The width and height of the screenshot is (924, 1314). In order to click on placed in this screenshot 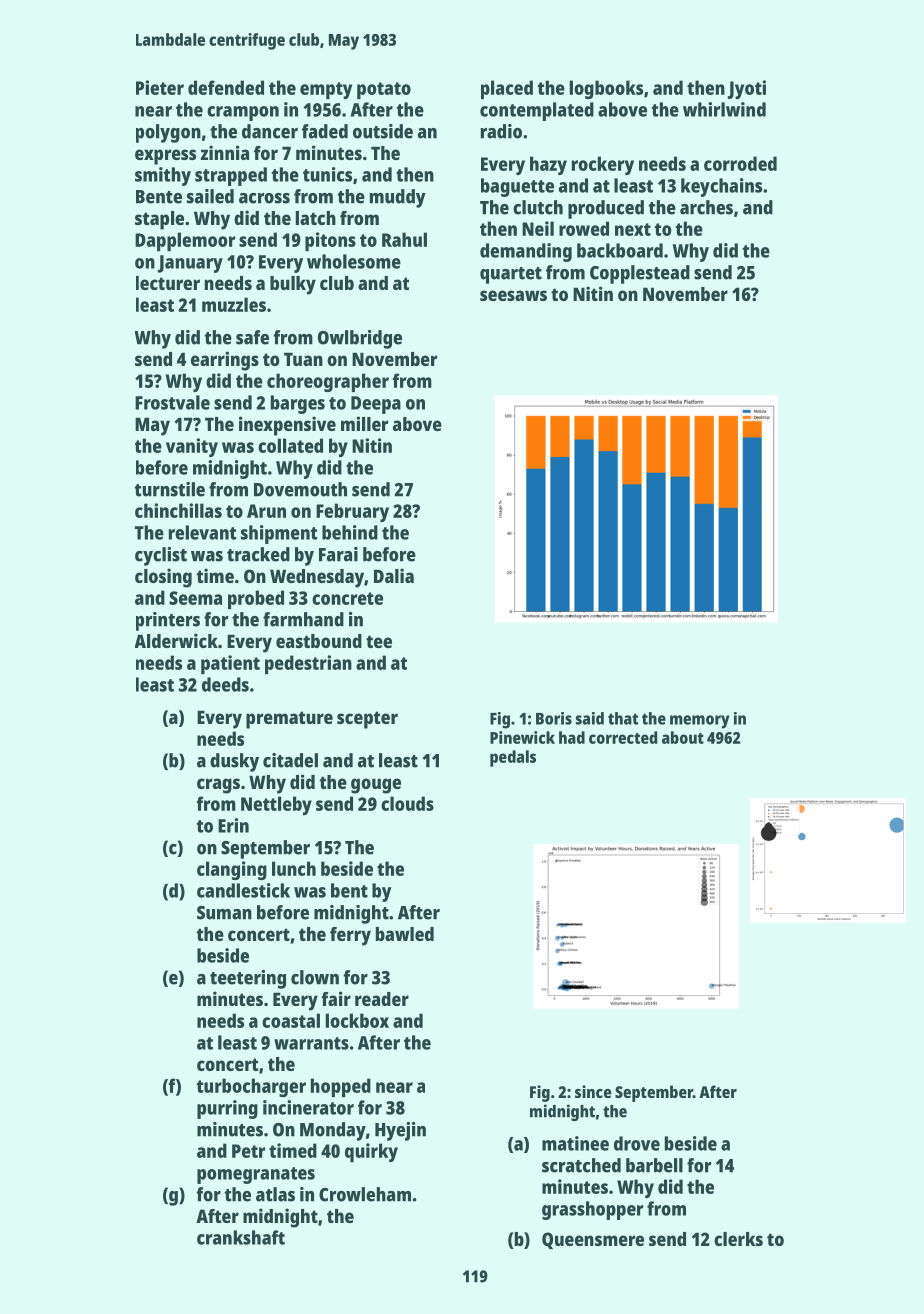, I will do `click(507, 89)`.
